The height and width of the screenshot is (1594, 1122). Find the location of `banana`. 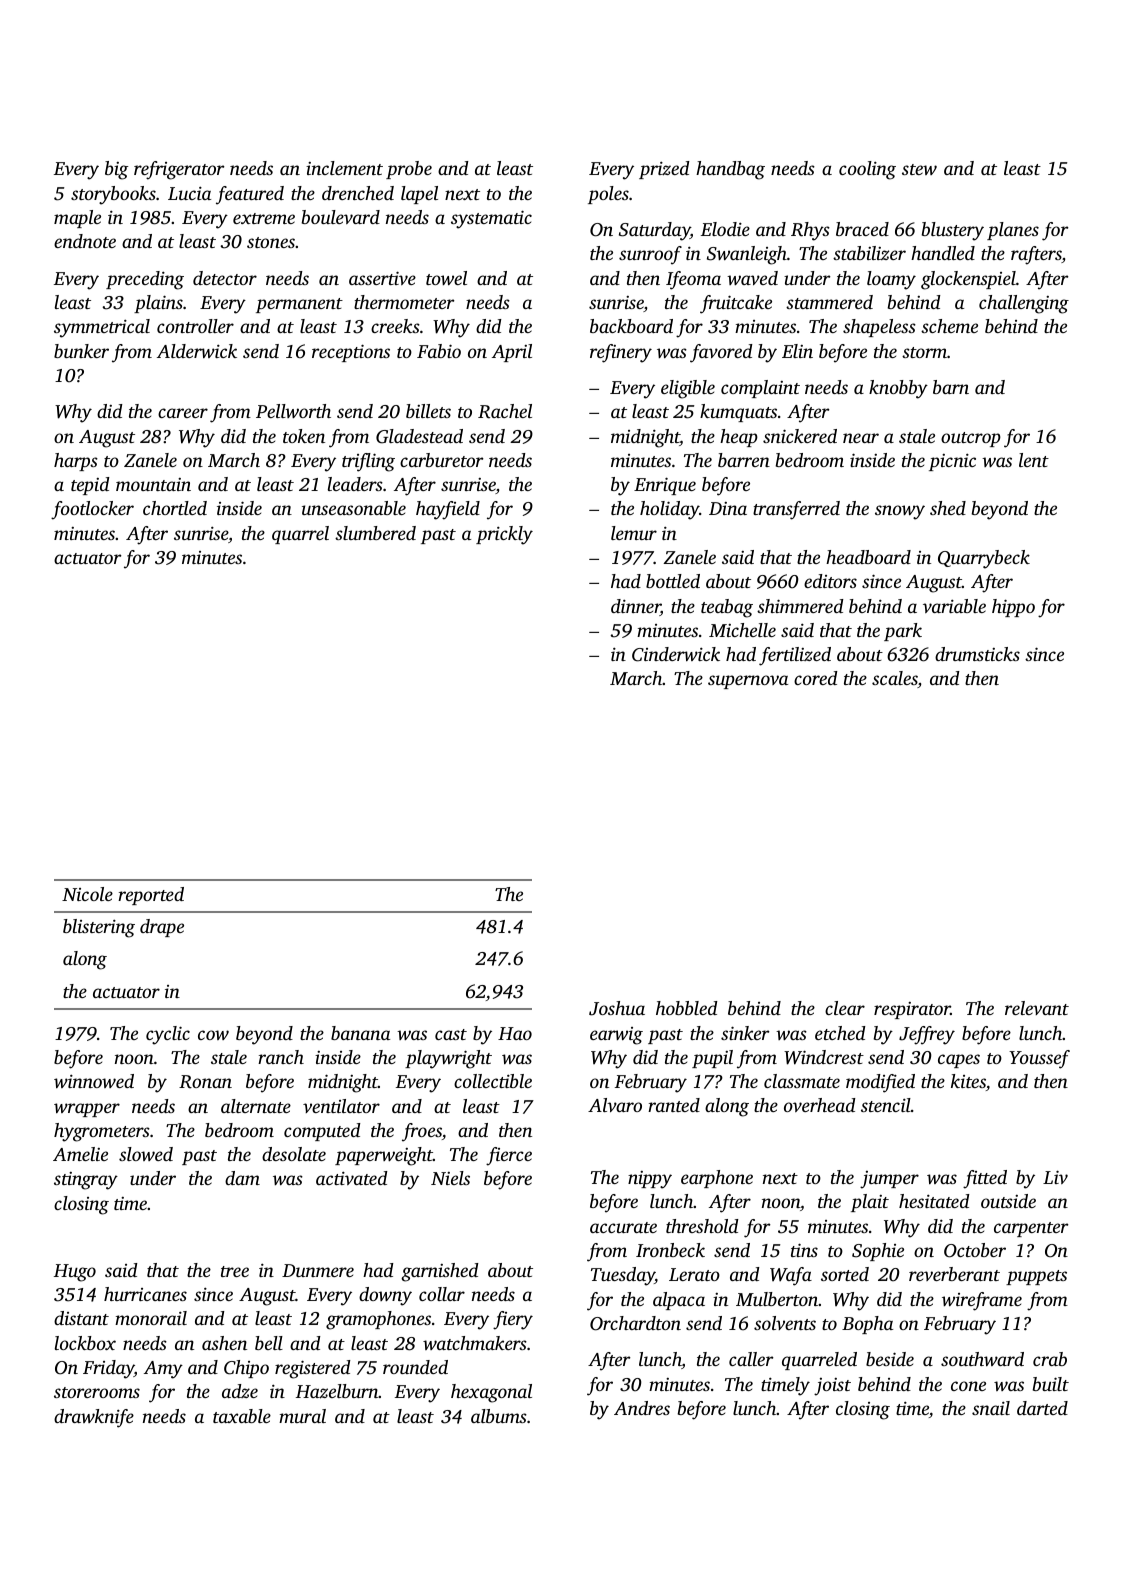

banana is located at coordinates (360, 1033).
